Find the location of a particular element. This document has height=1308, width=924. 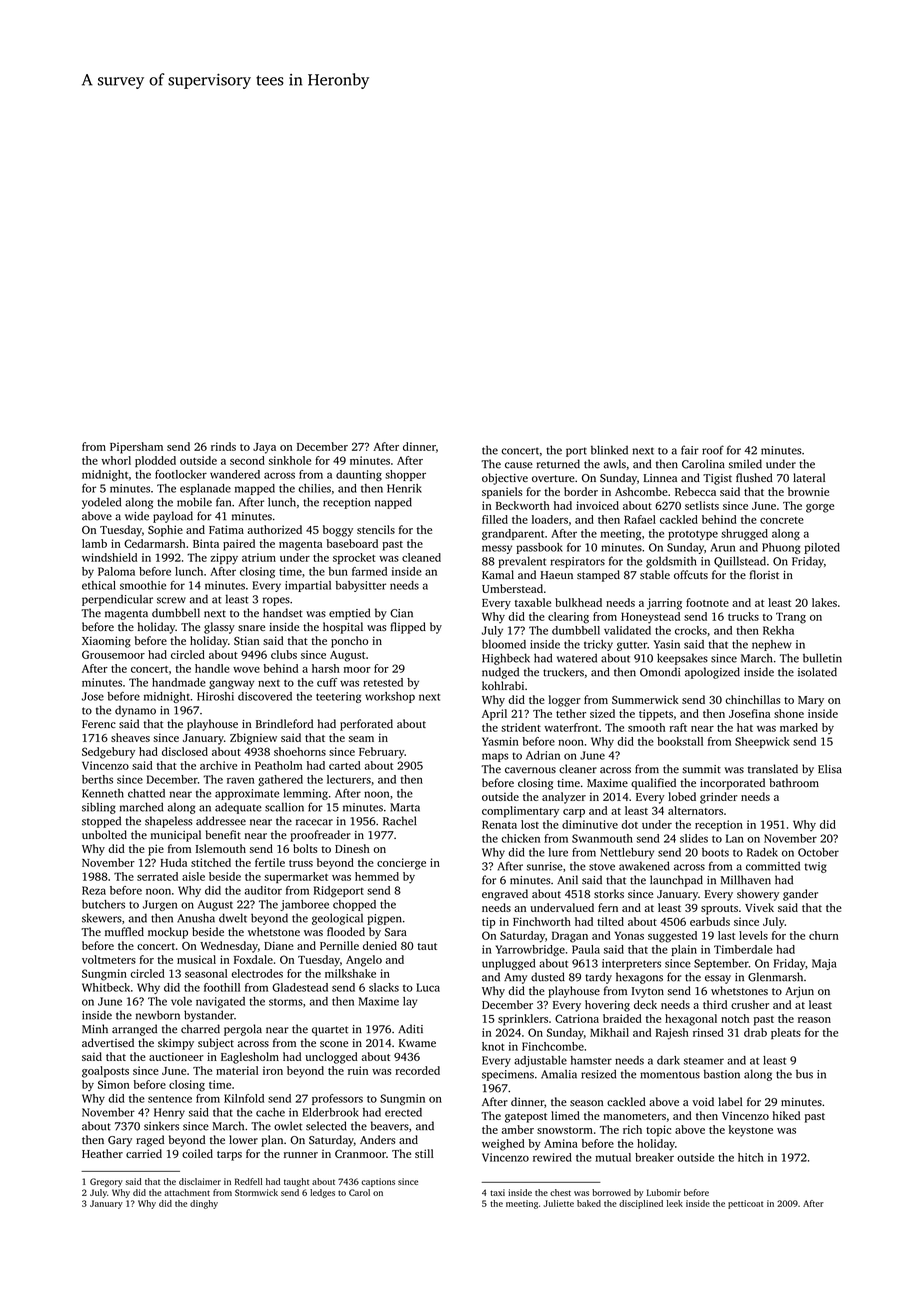

levels is located at coordinates (753, 935).
